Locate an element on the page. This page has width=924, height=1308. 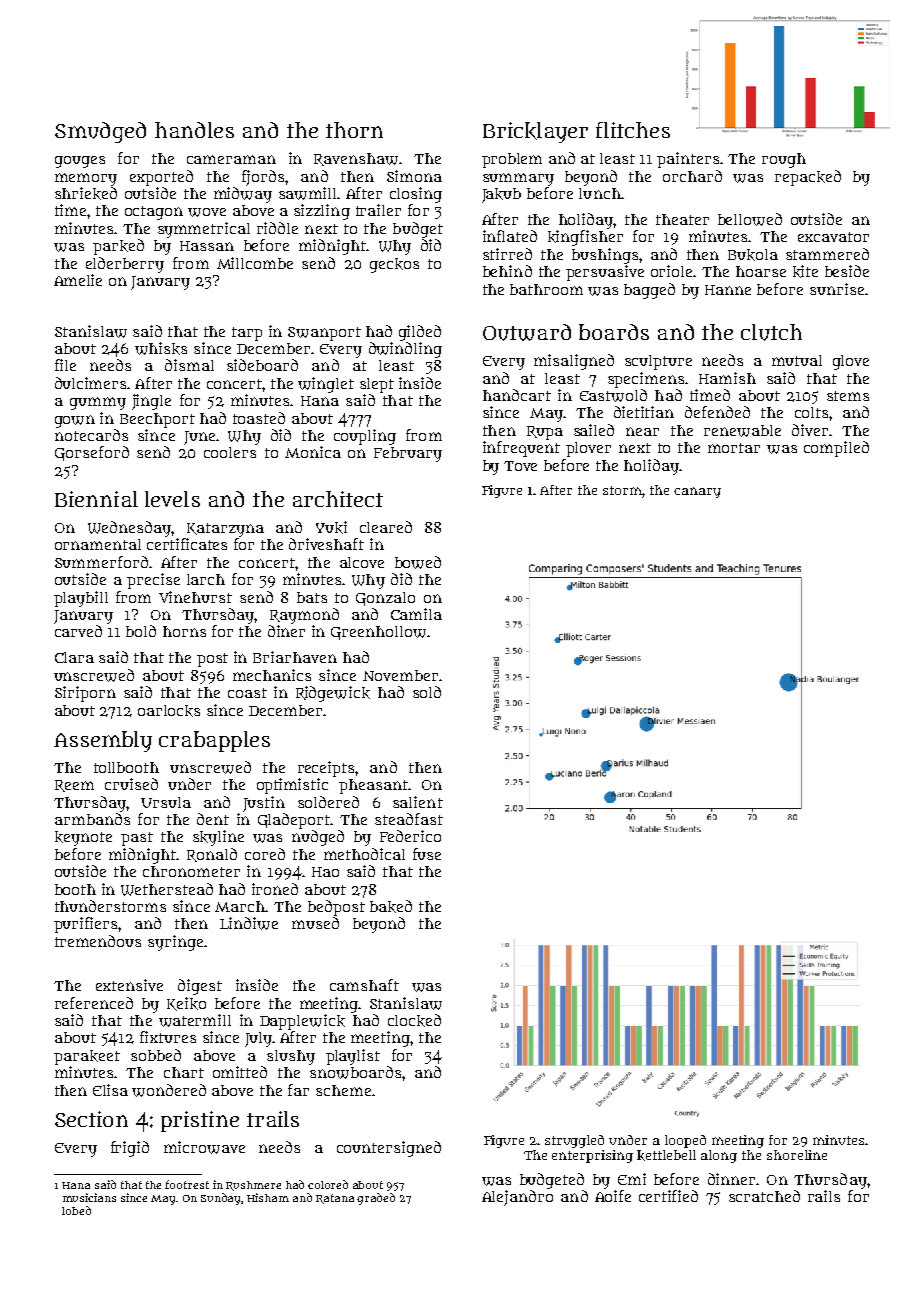
tarp is located at coordinates (247, 334).
